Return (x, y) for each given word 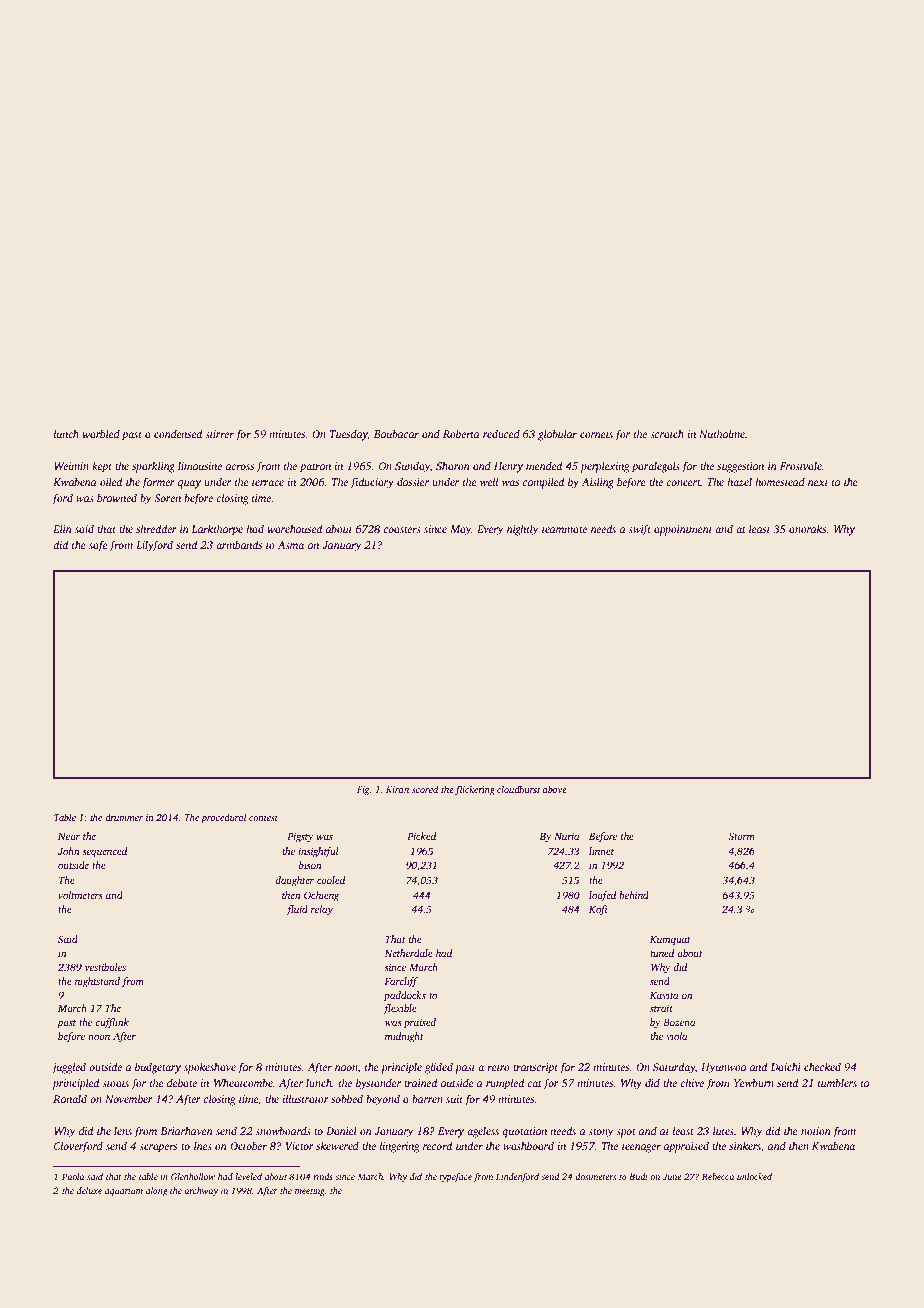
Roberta (461, 433)
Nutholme (722, 433)
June (672, 1176)
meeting (310, 1191)
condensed (178, 433)
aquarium (124, 1191)
